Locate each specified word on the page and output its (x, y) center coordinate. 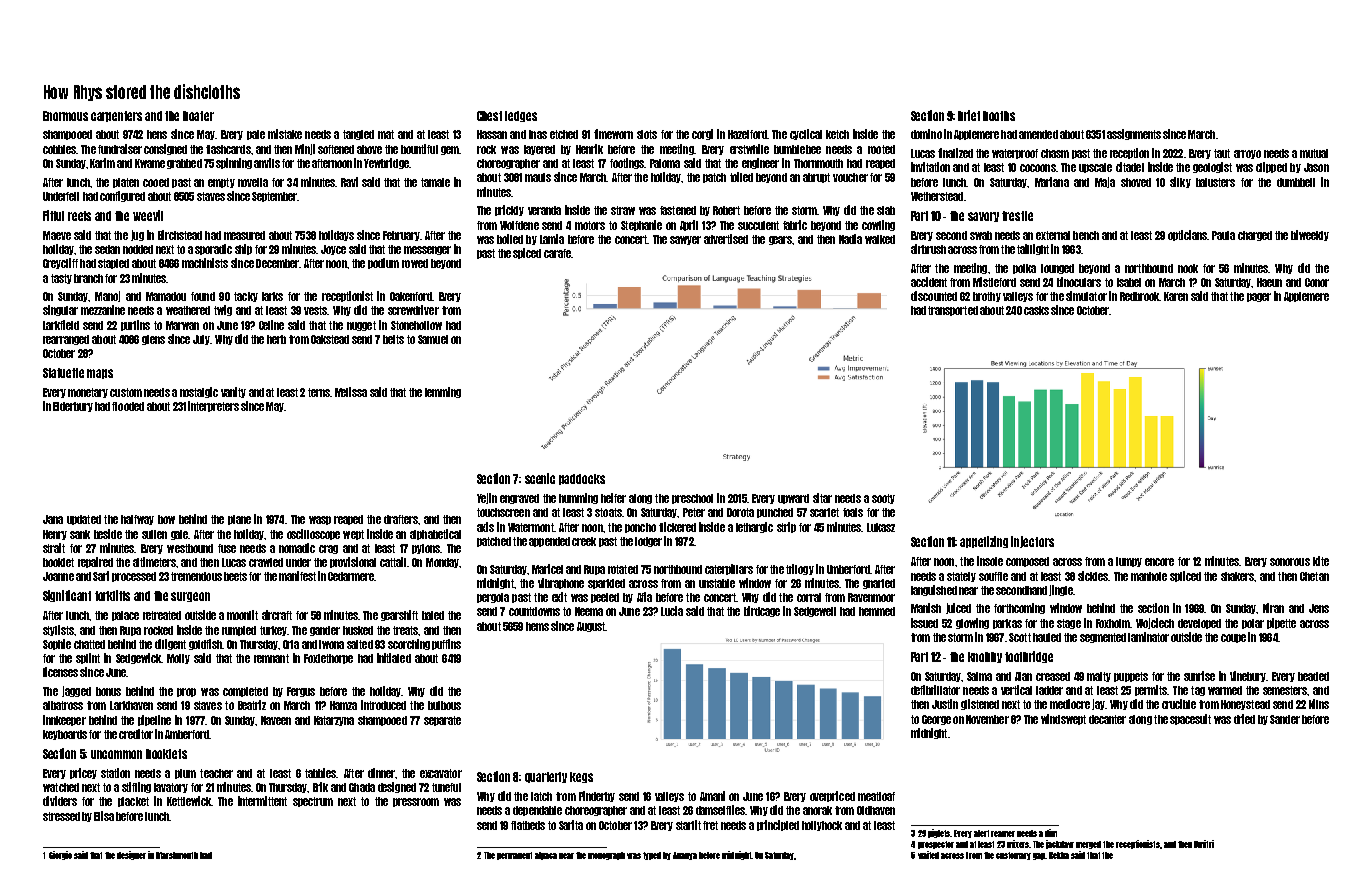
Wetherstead (937, 196)
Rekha (1059, 855)
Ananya (685, 856)
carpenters (116, 116)
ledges (521, 116)
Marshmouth (177, 855)
